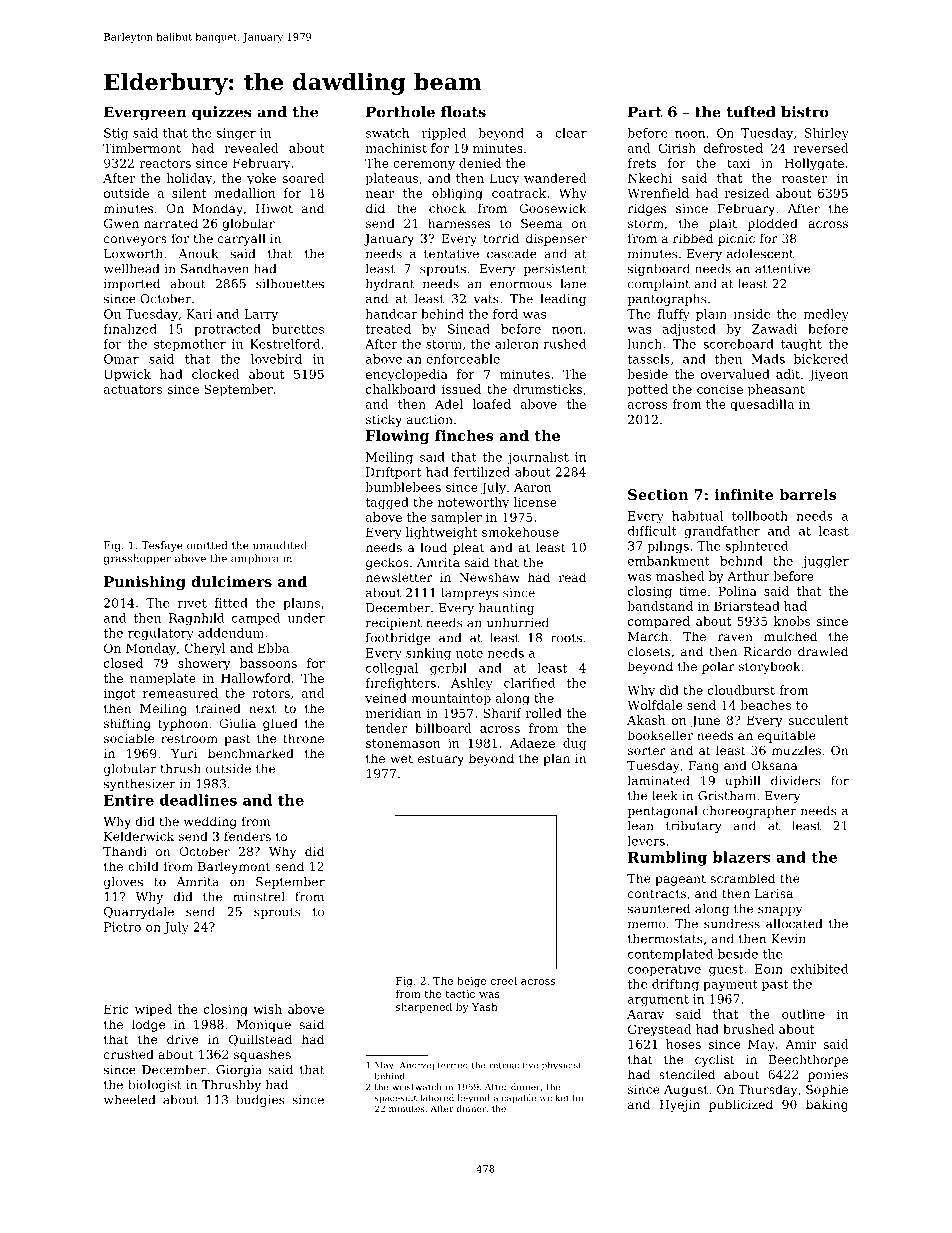 Image resolution: width=952 pixels, height=1233 pixels. What do you see at coordinates (823, 651) in the screenshot?
I see `drawled` at bounding box center [823, 651].
